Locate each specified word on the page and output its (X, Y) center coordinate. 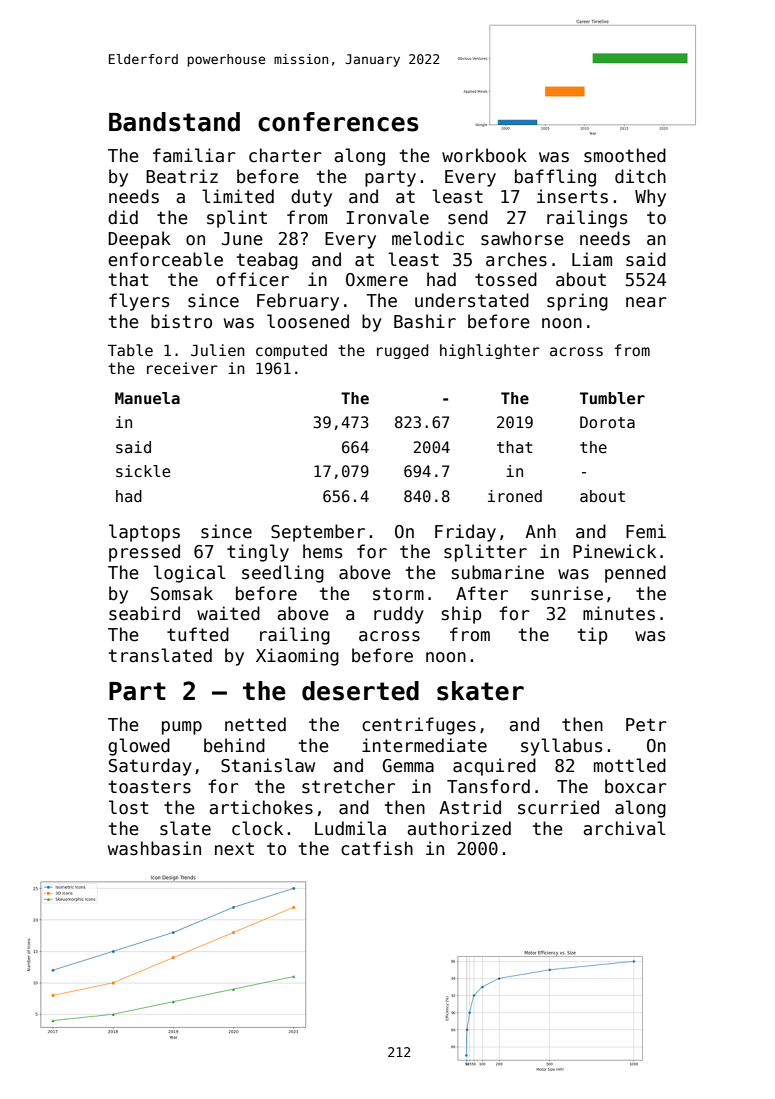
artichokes (261, 807)
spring (577, 302)
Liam (592, 259)
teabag (267, 261)
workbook (484, 155)
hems (322, 551)
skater (480, 691)
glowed (139, 747)
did (123, 217)
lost (129, 807)
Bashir (425, 321)
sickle (143, 471)
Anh (540, 531)
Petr (646, 725)
